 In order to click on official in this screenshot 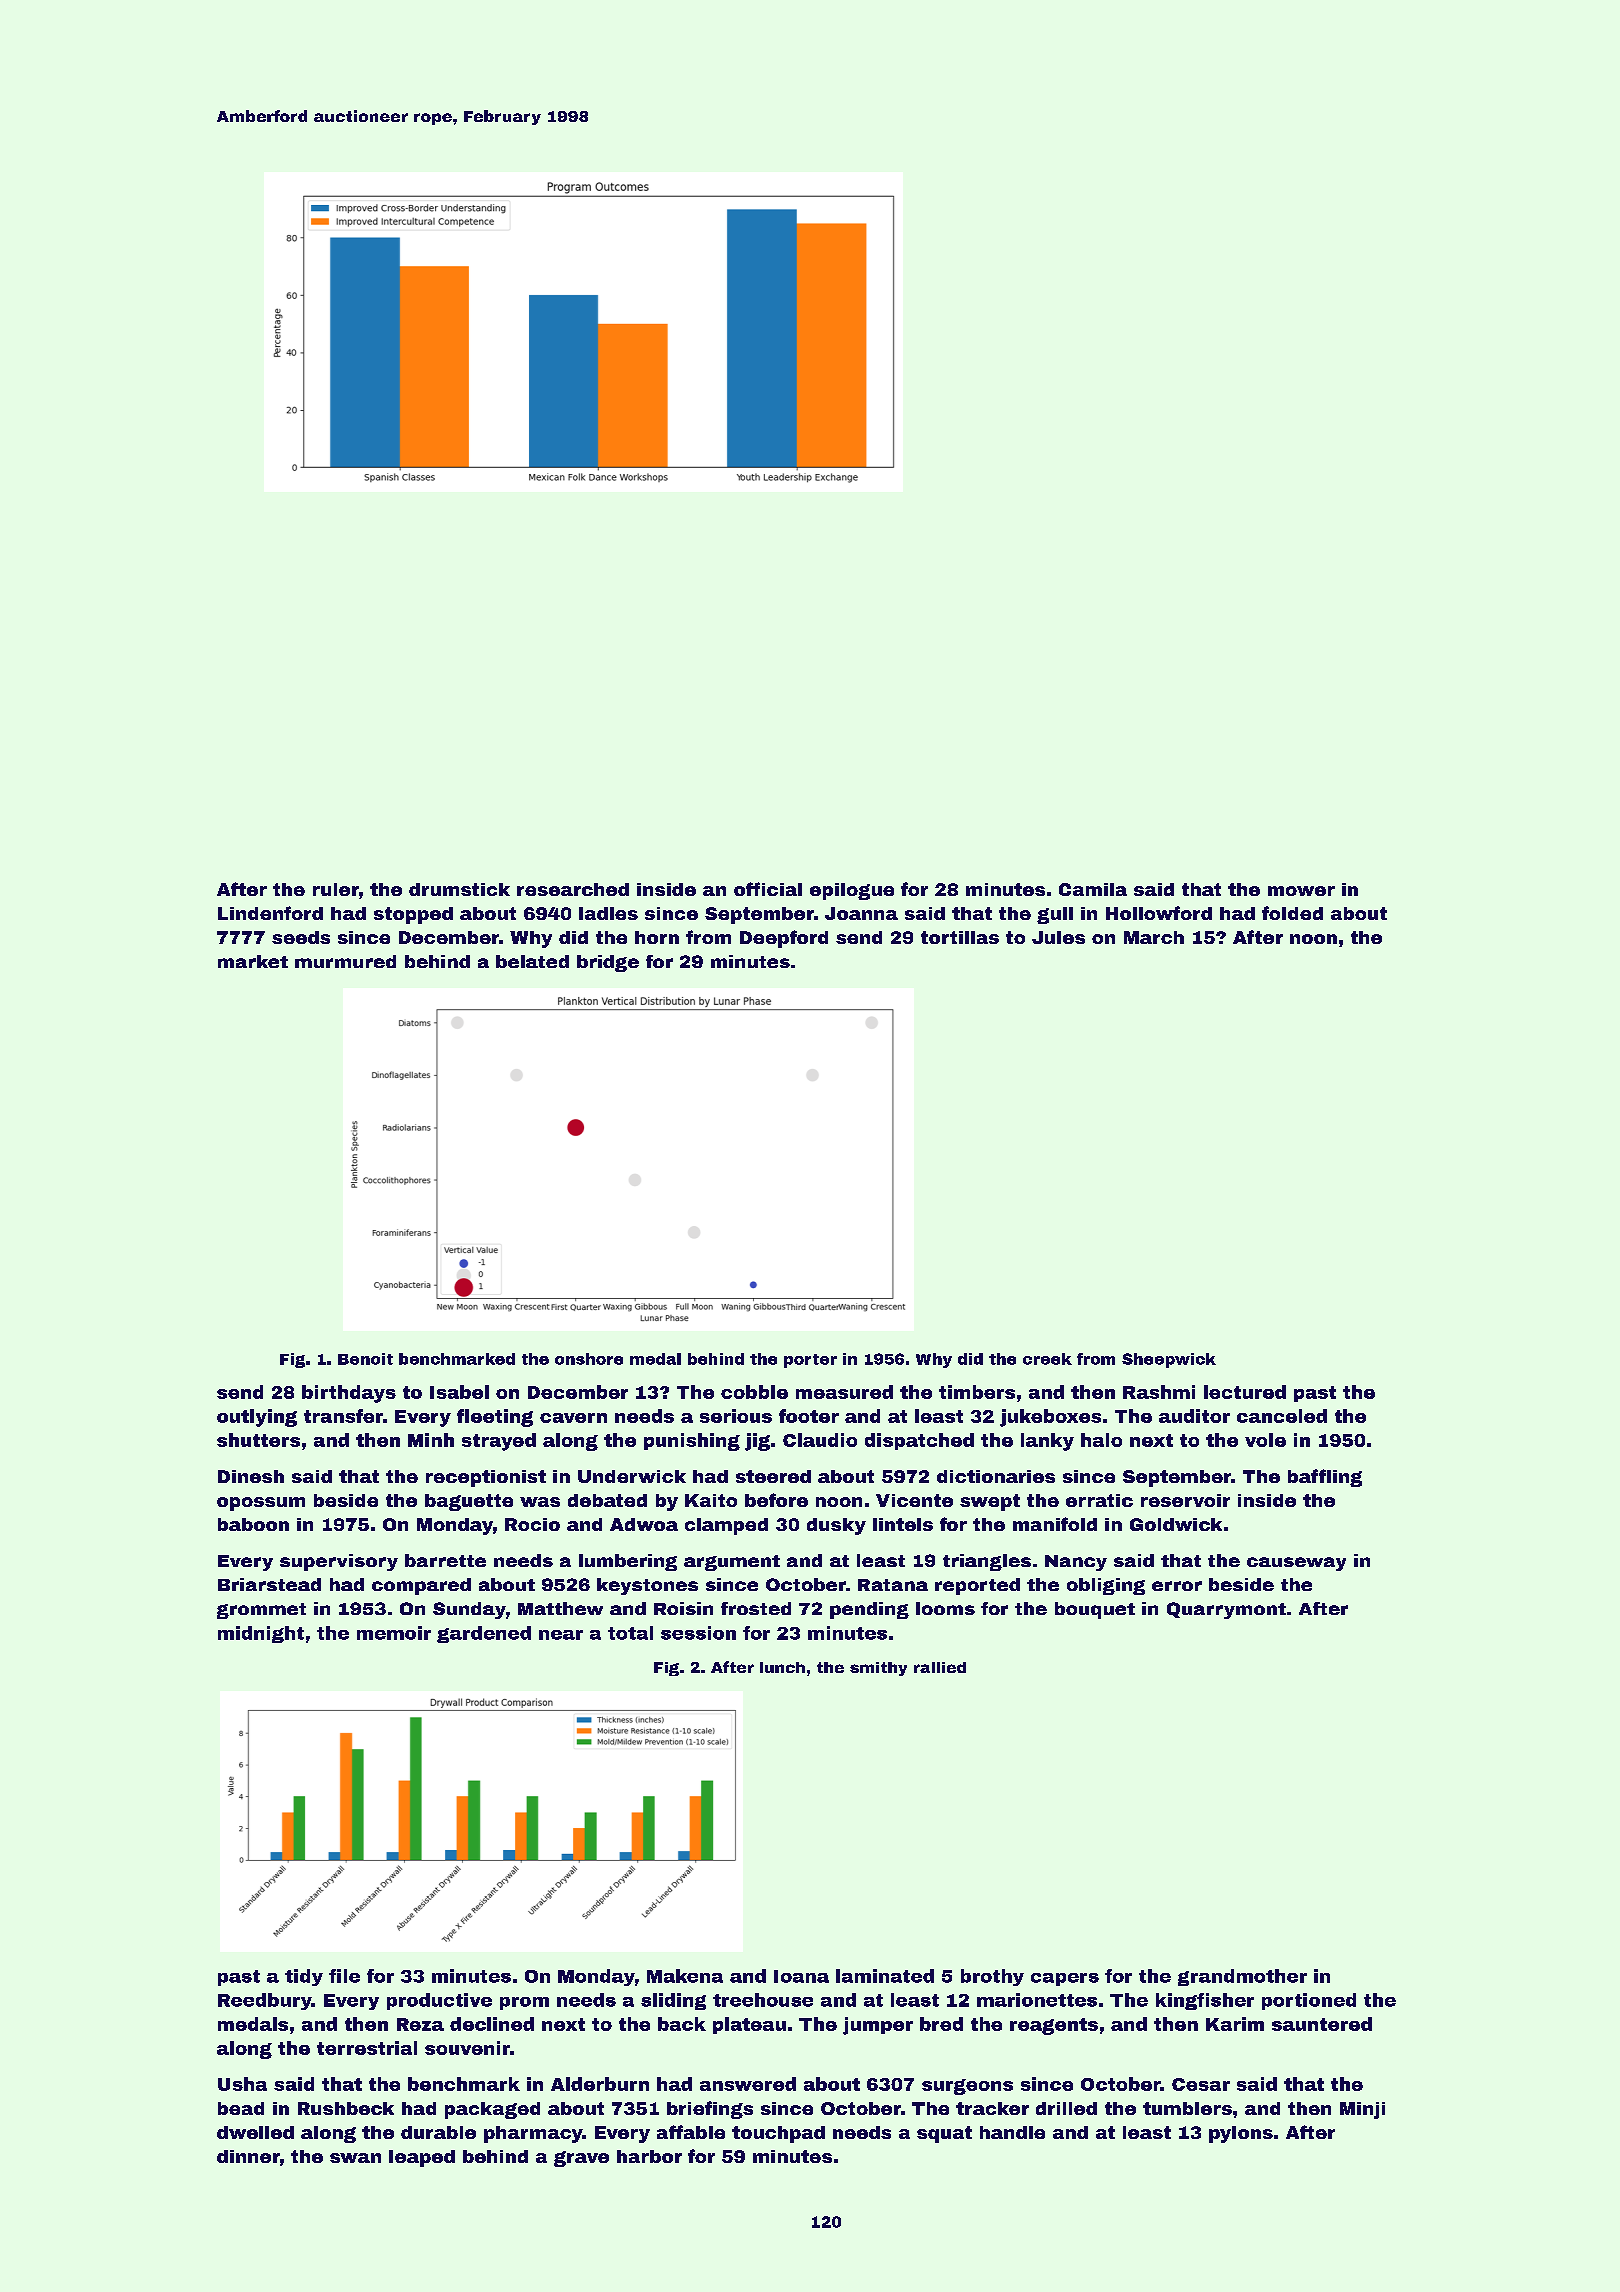, I will do `click(768, 889)`.
